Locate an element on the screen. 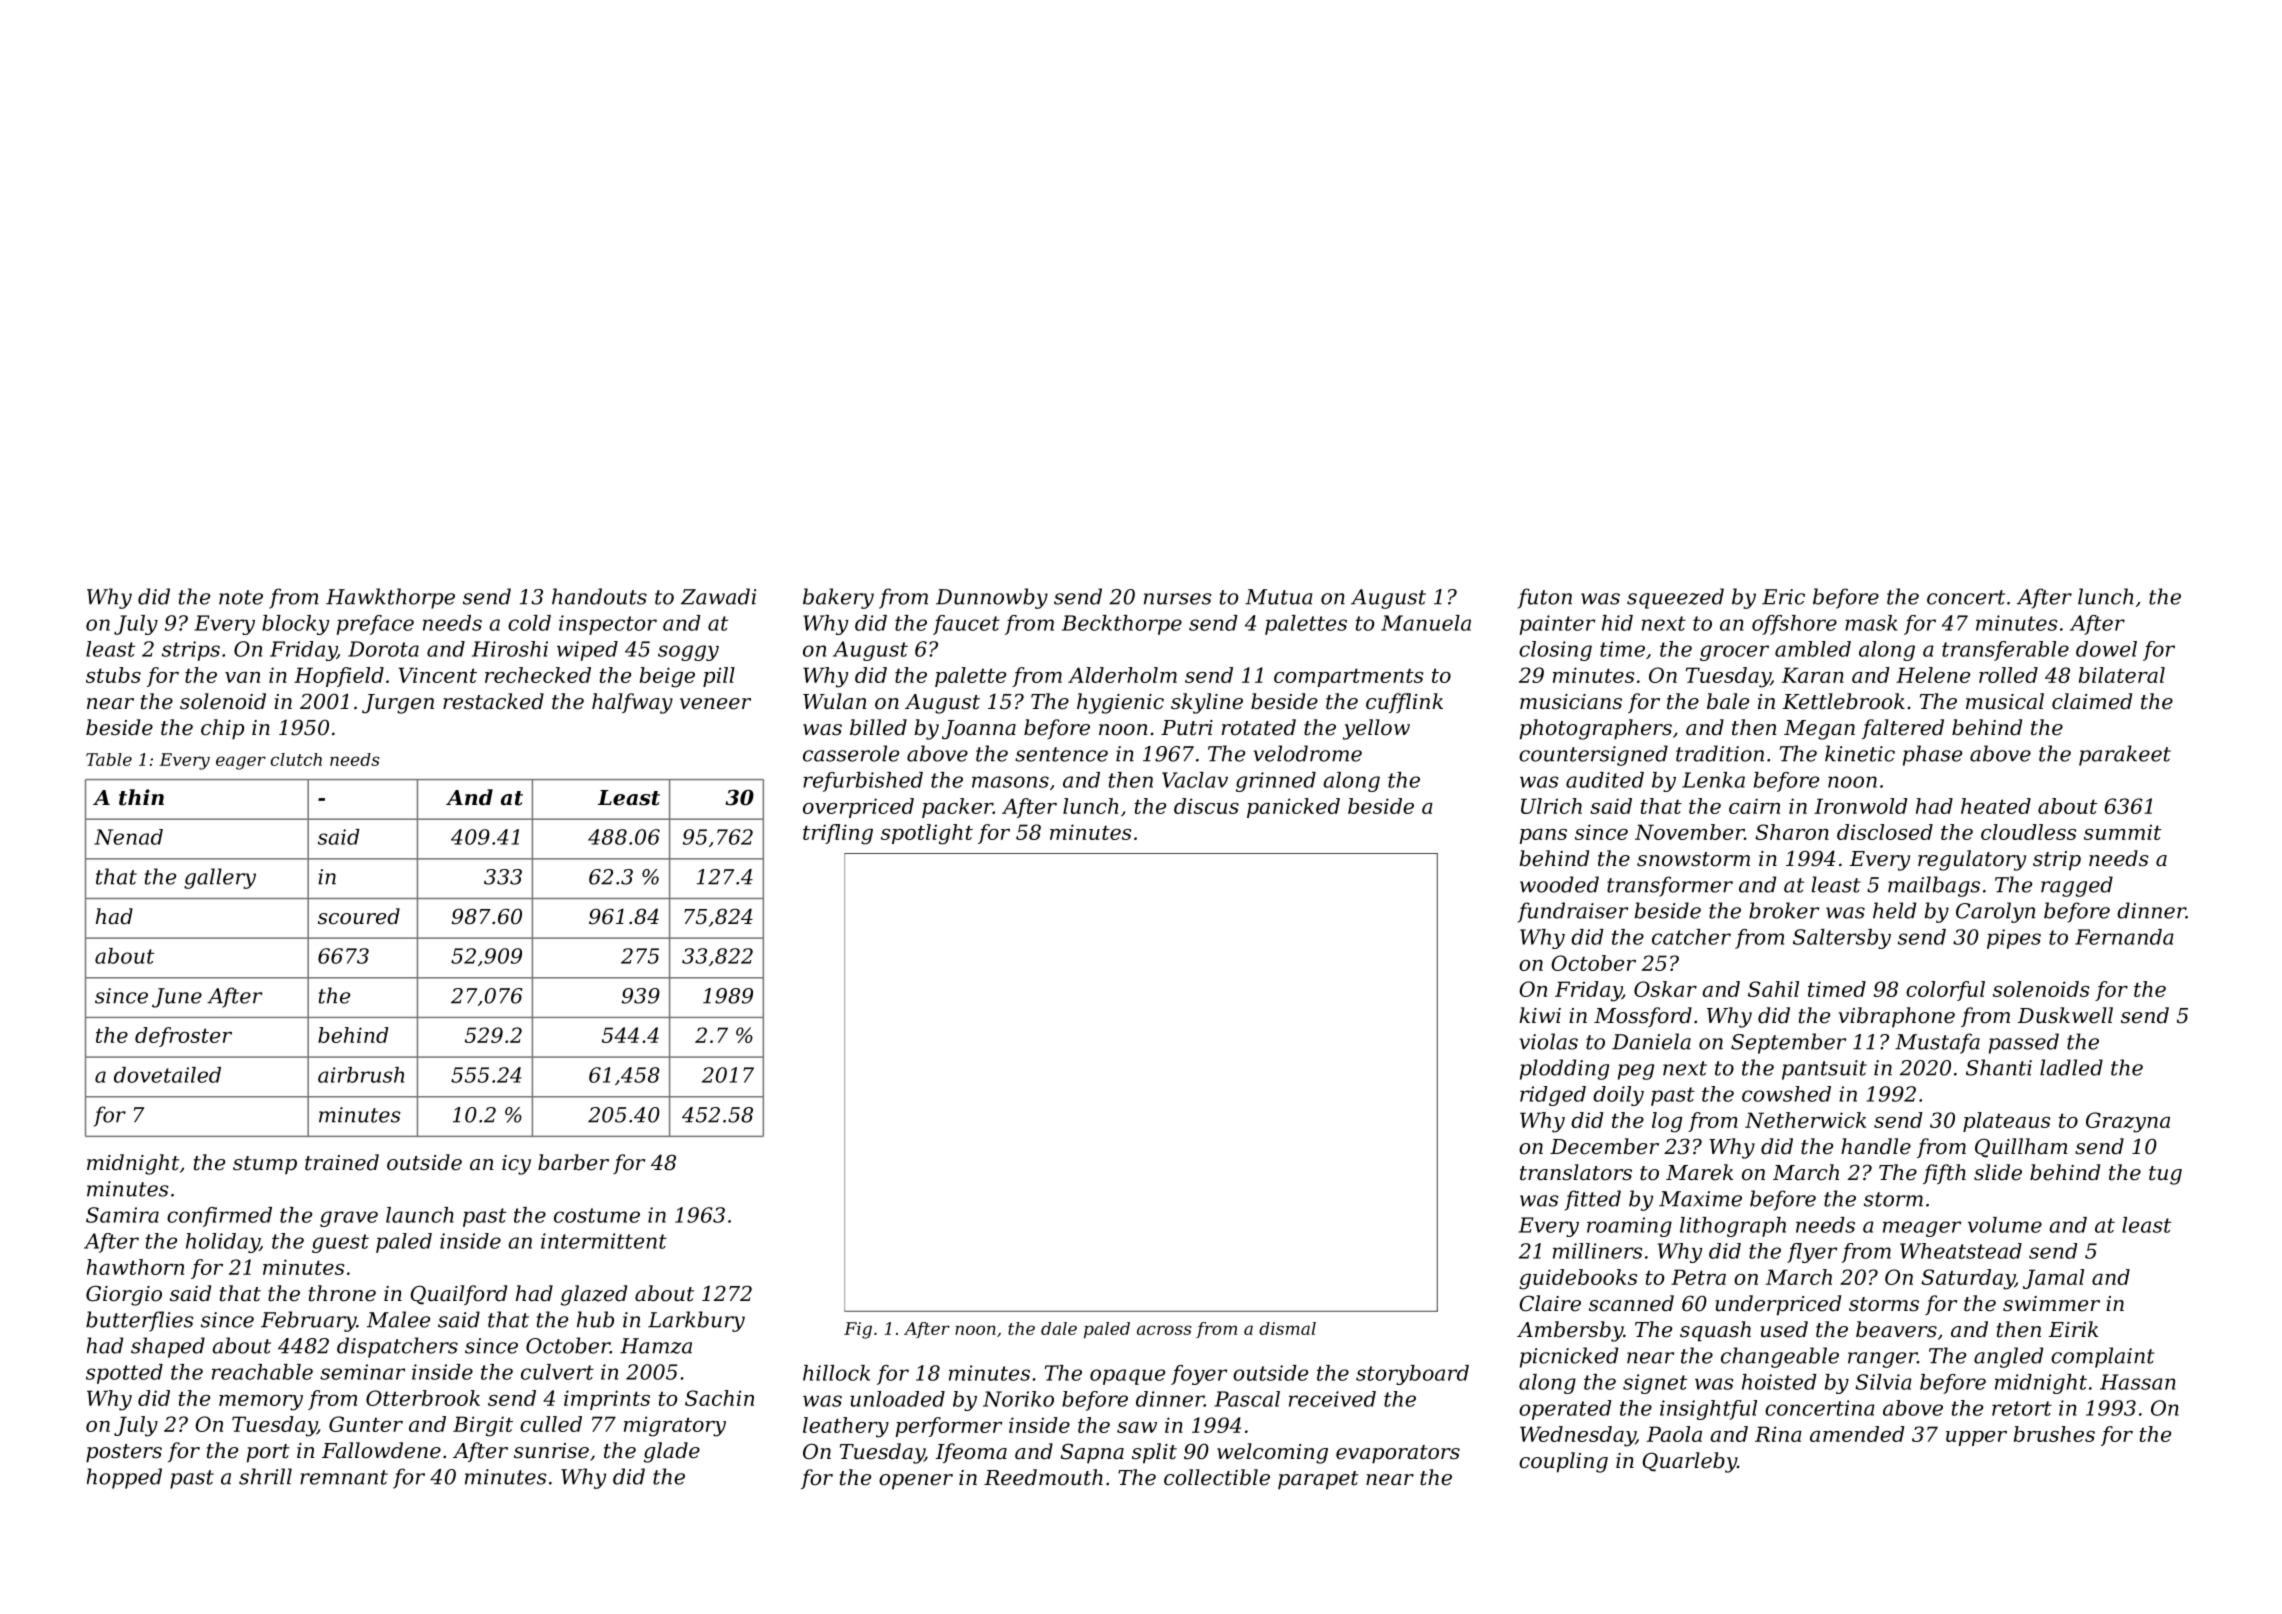 The width and height of the screenshot is (2282, 1614). scoured is located at coordinates (359, 916).
